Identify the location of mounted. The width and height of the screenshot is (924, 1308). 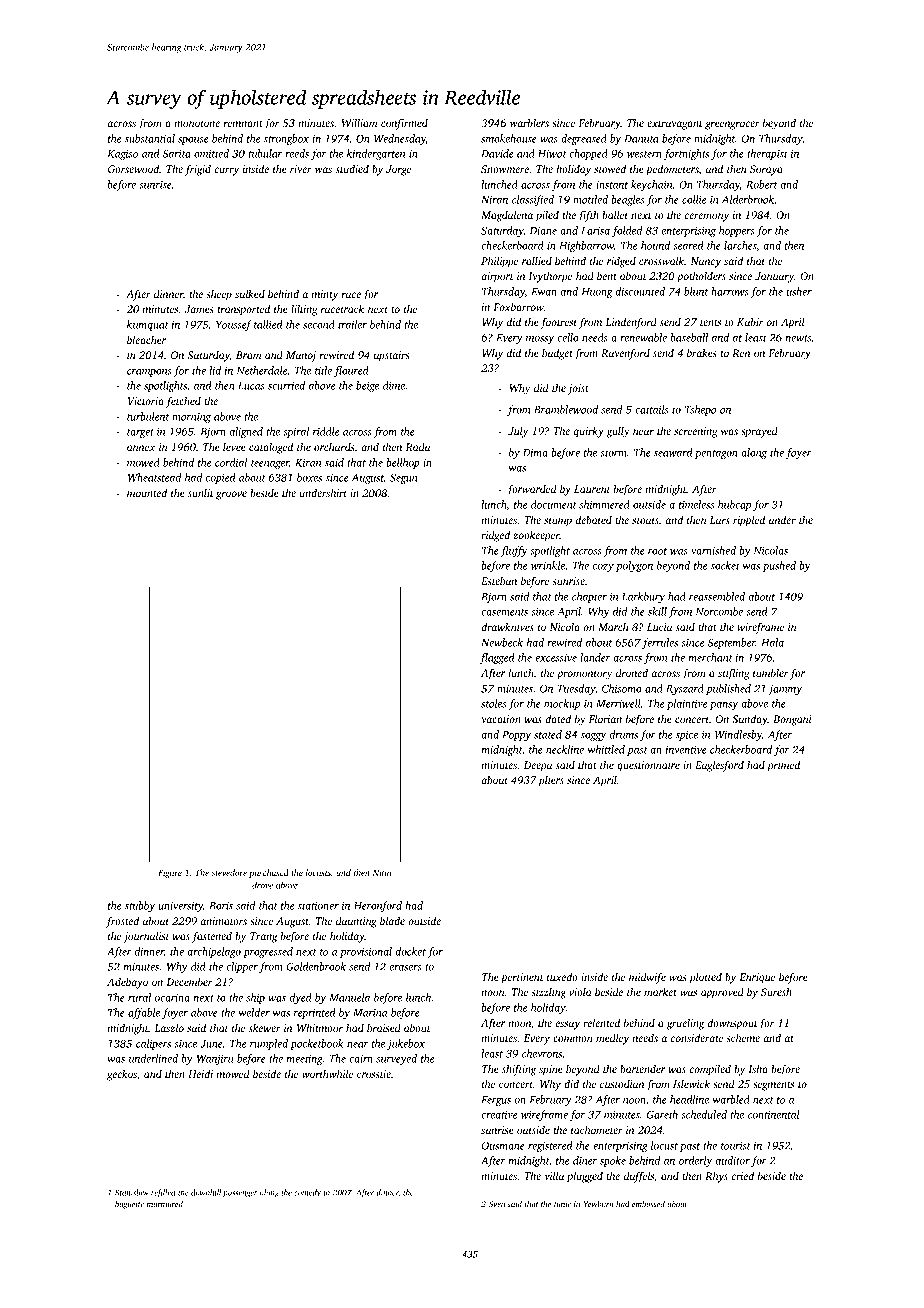
(147, 492).
